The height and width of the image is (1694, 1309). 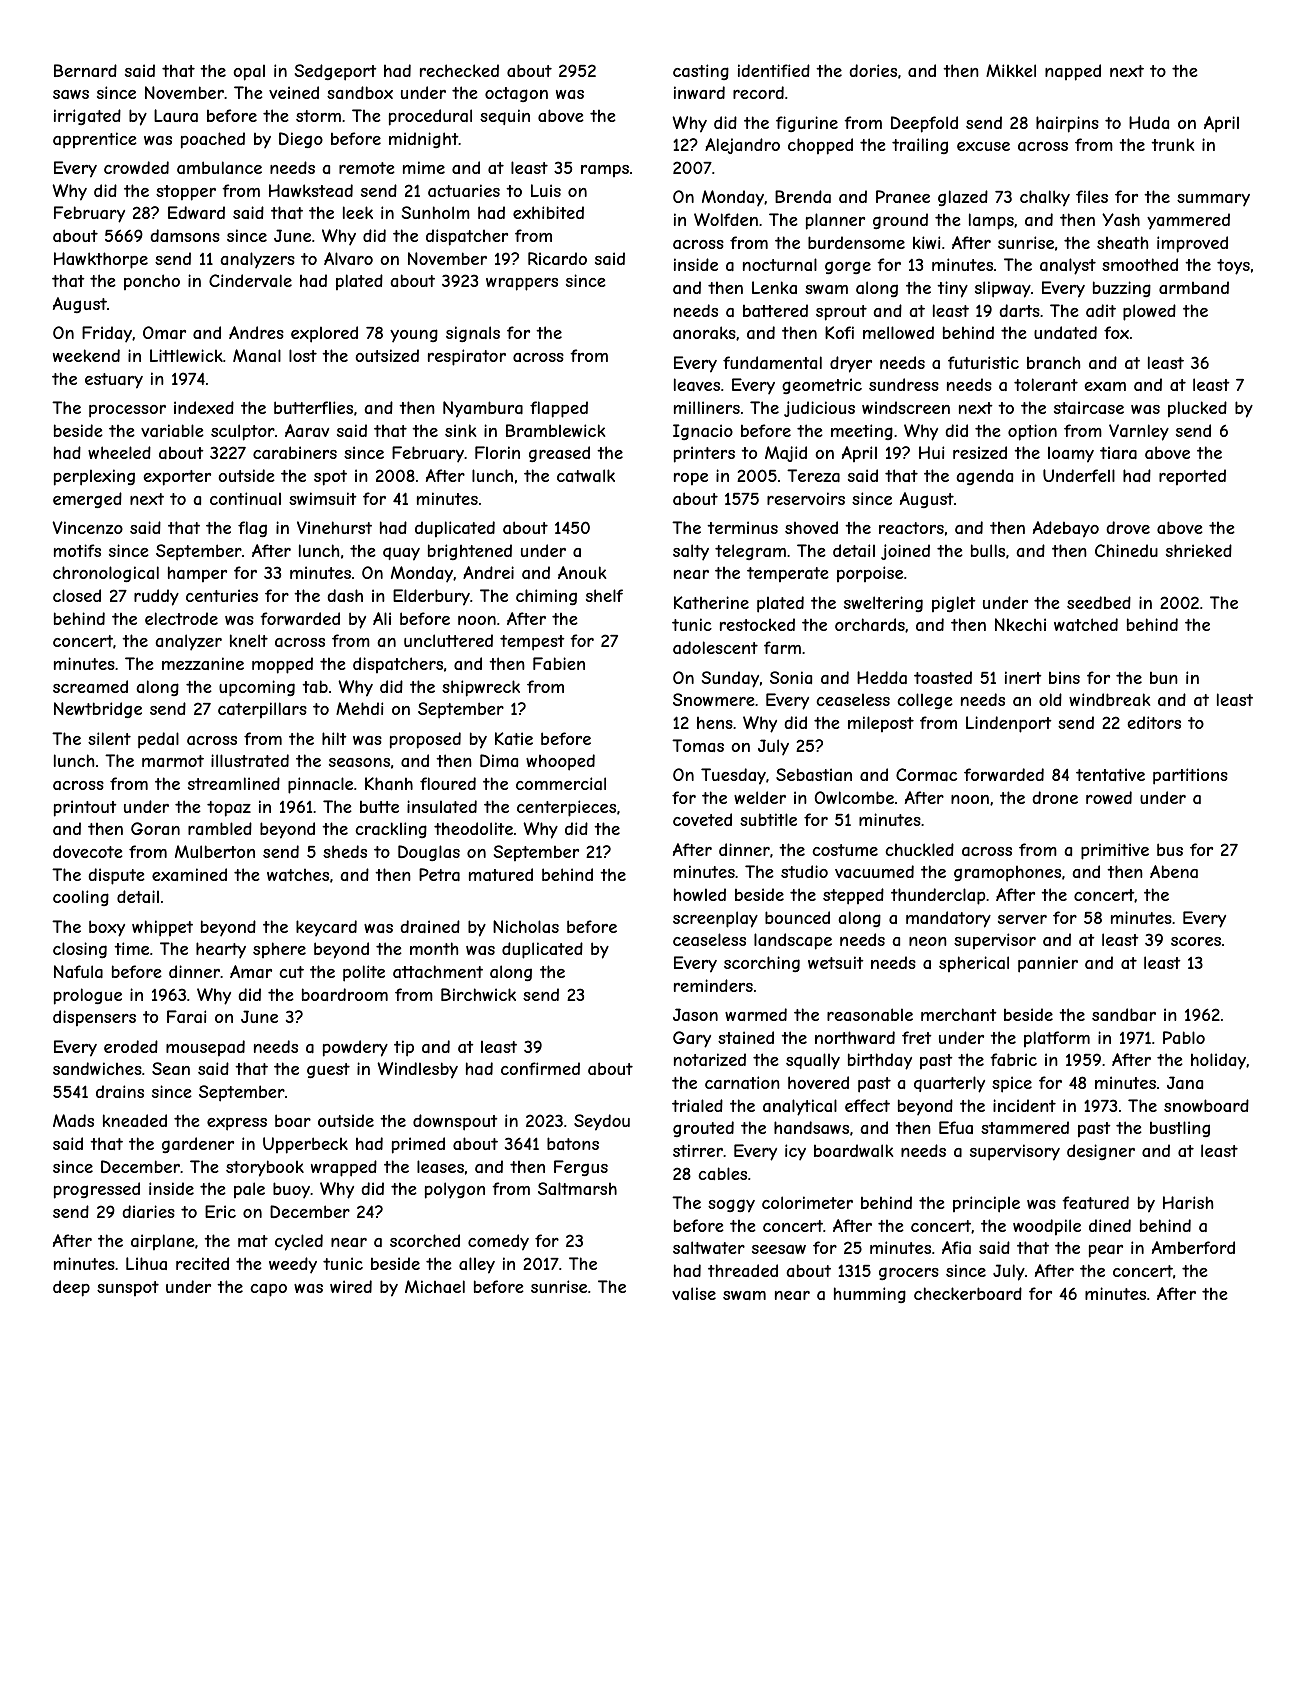 What do you see at coordinates (1199, 550) in the image?
I see `shrieked` at bounding box center [1199, 550].
